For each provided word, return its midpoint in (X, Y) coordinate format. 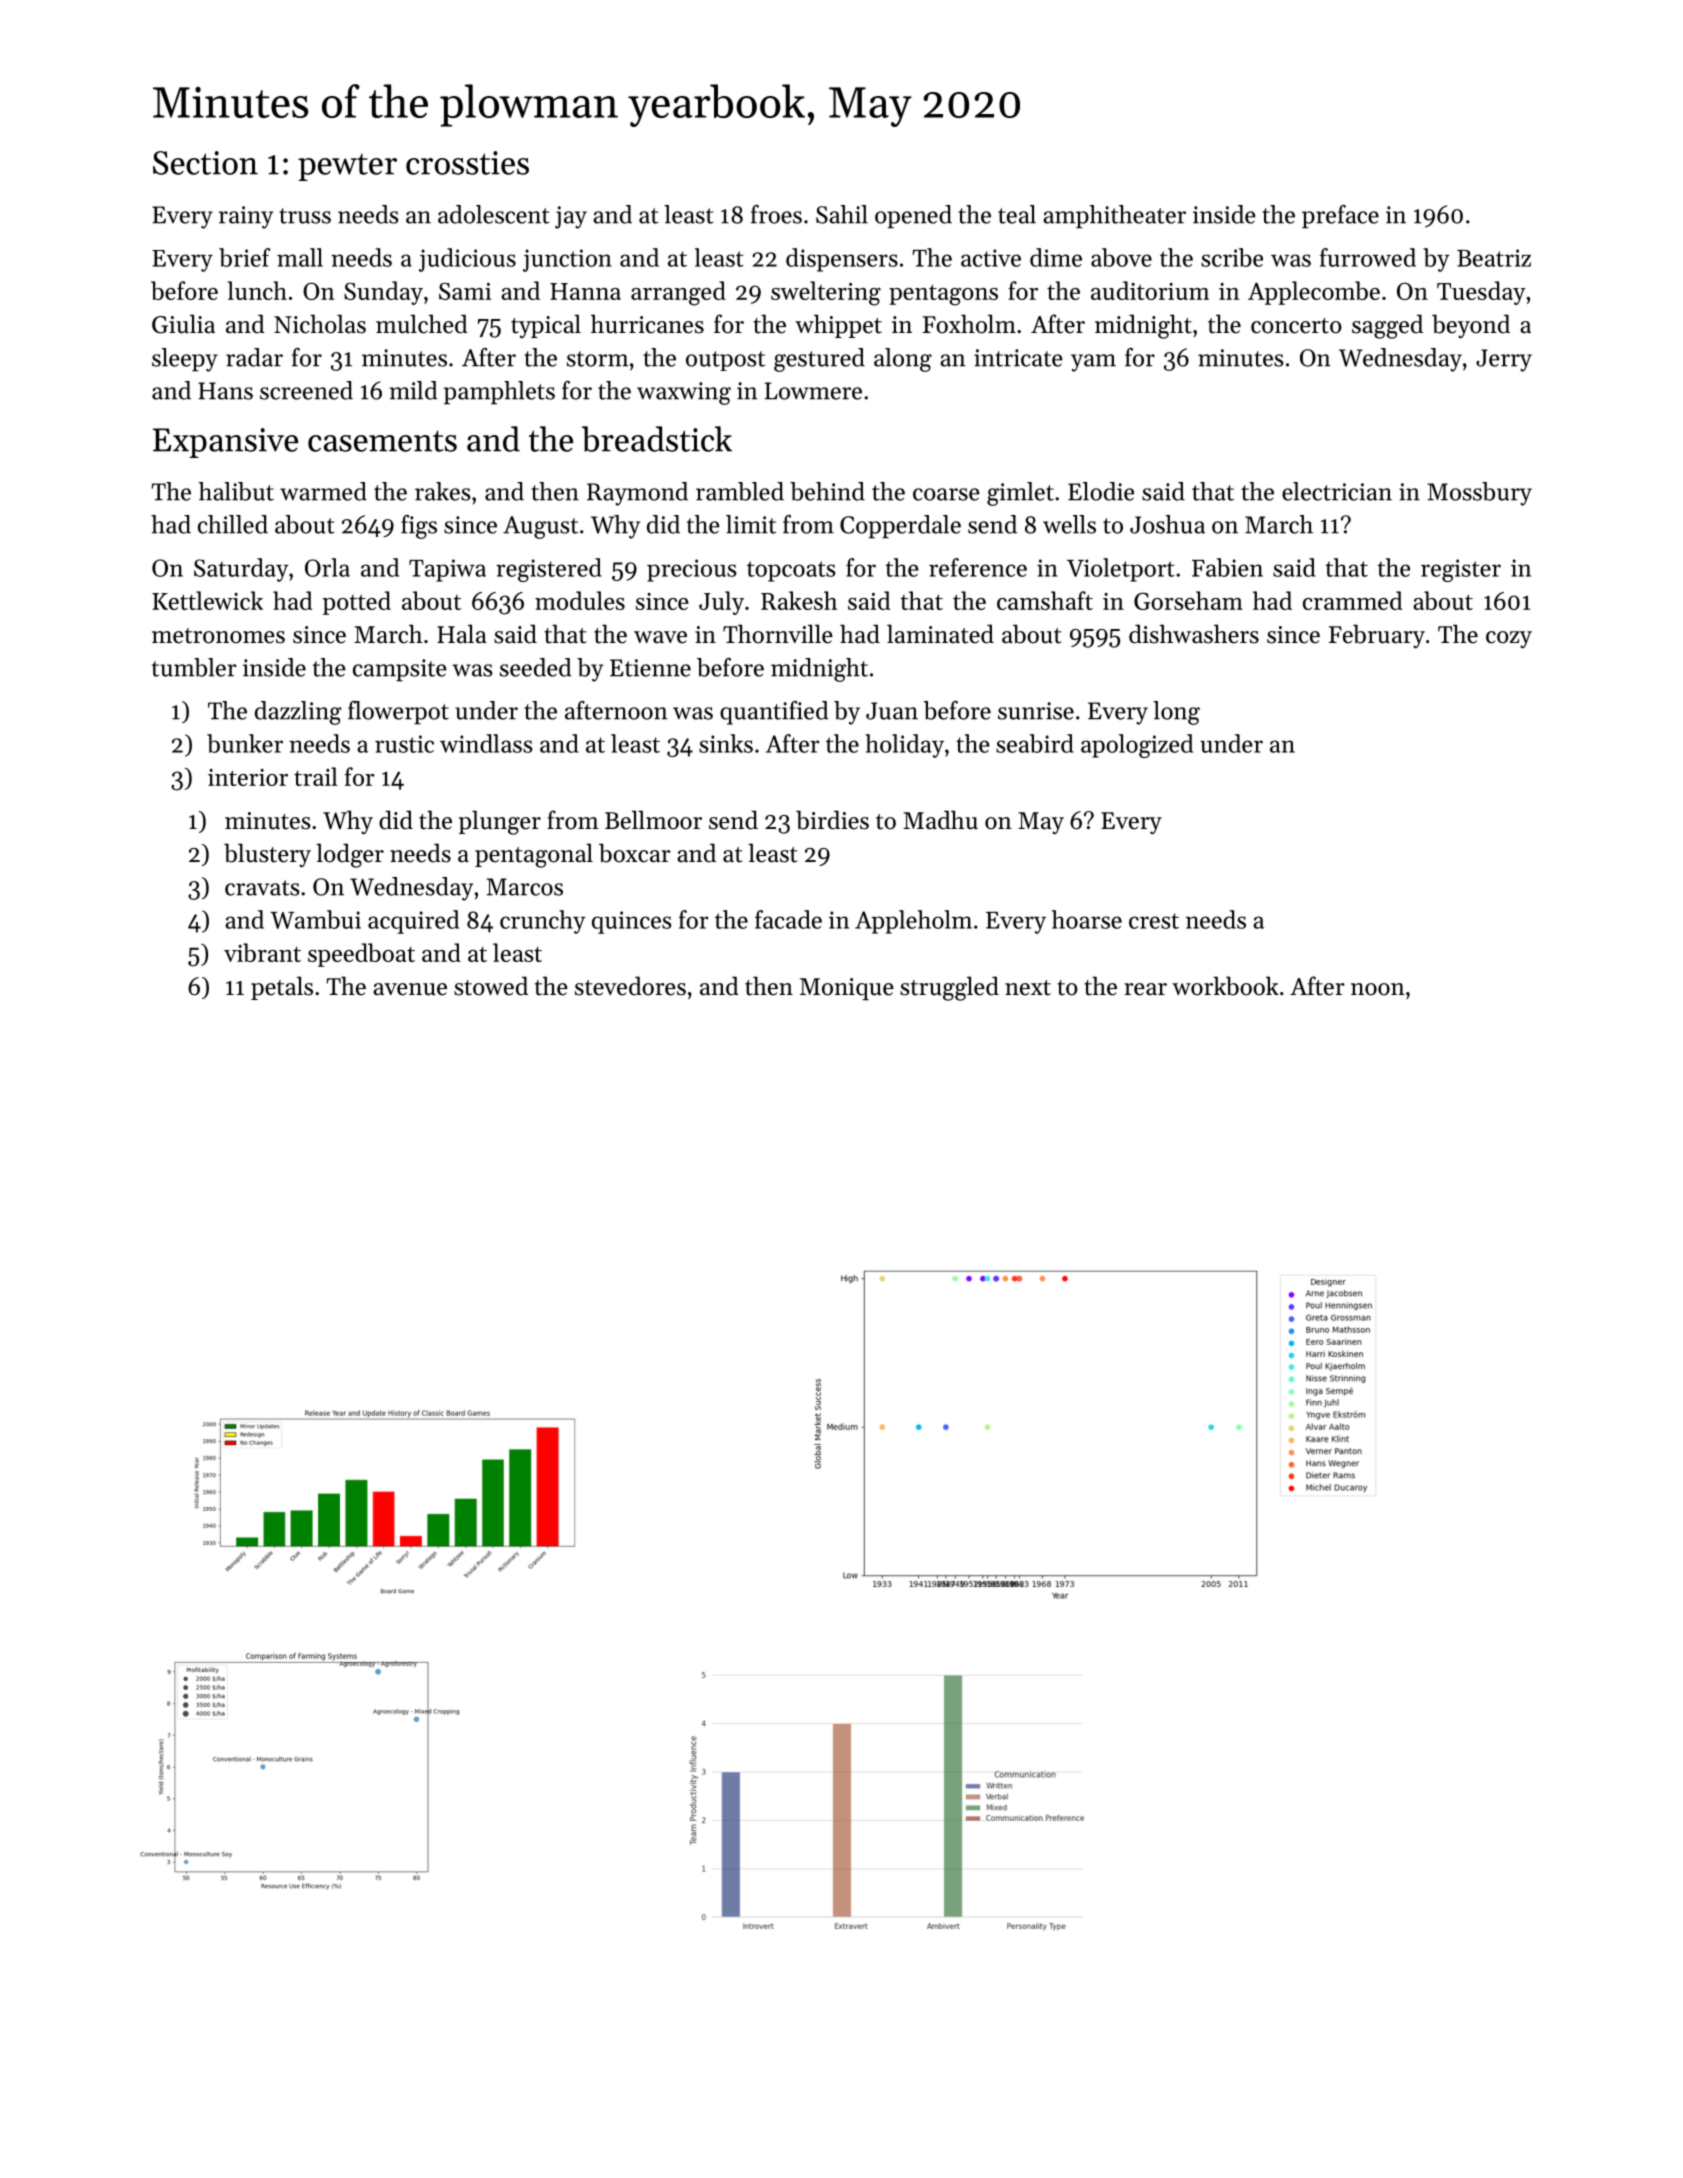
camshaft (1045, 600)
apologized (1137, 746)
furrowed (1368, 257)
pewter (347, 167)
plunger (500, 822)
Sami (465, 291)
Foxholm (969, 324)
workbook (1225, 986)
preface (1340, 217)
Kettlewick (207, 600)
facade (788, 919)
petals (282, 988)
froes (776, 214)
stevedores (630, 986)
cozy (1509, 639)
